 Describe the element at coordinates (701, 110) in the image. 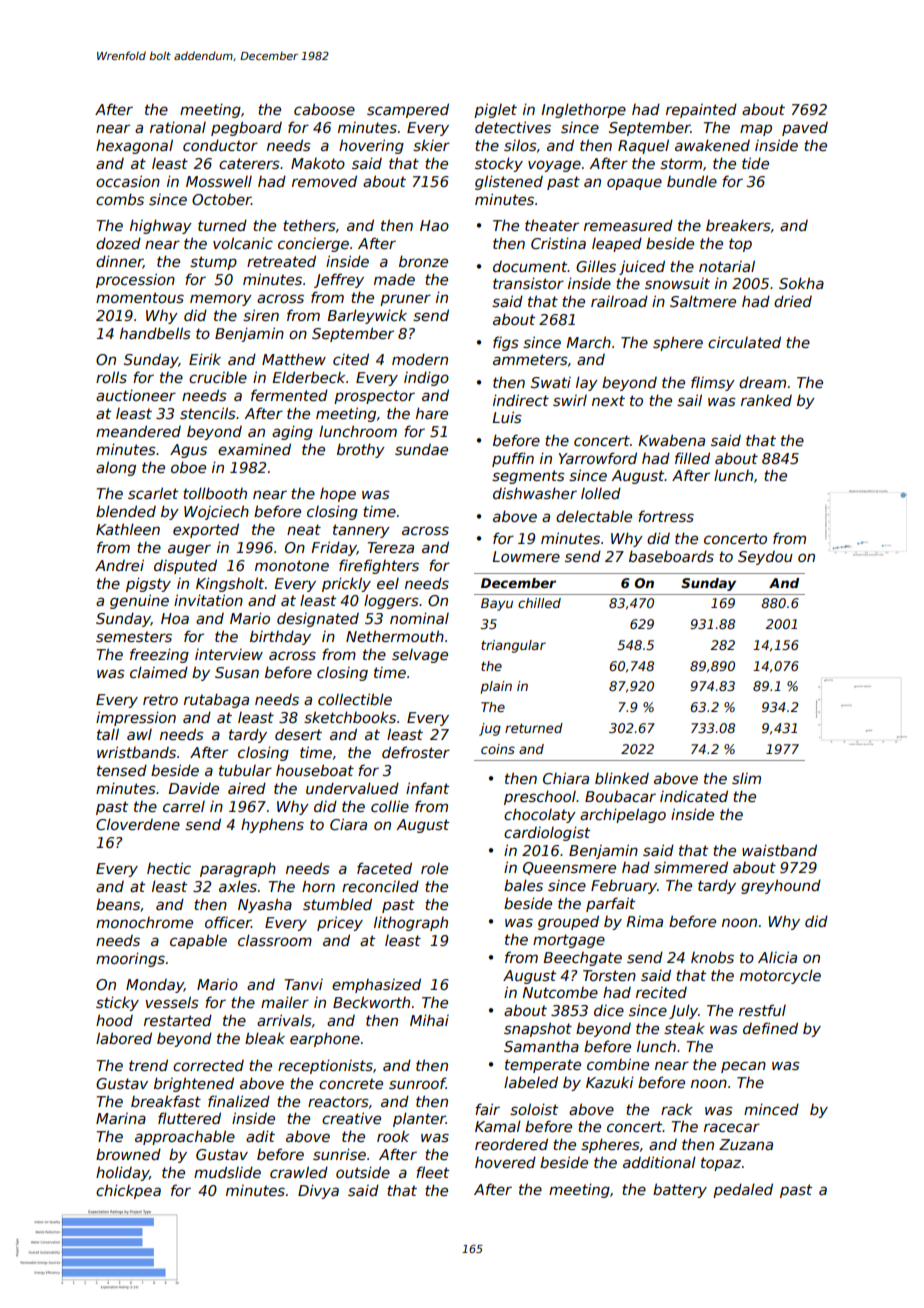

I see `repainted` at that location.
